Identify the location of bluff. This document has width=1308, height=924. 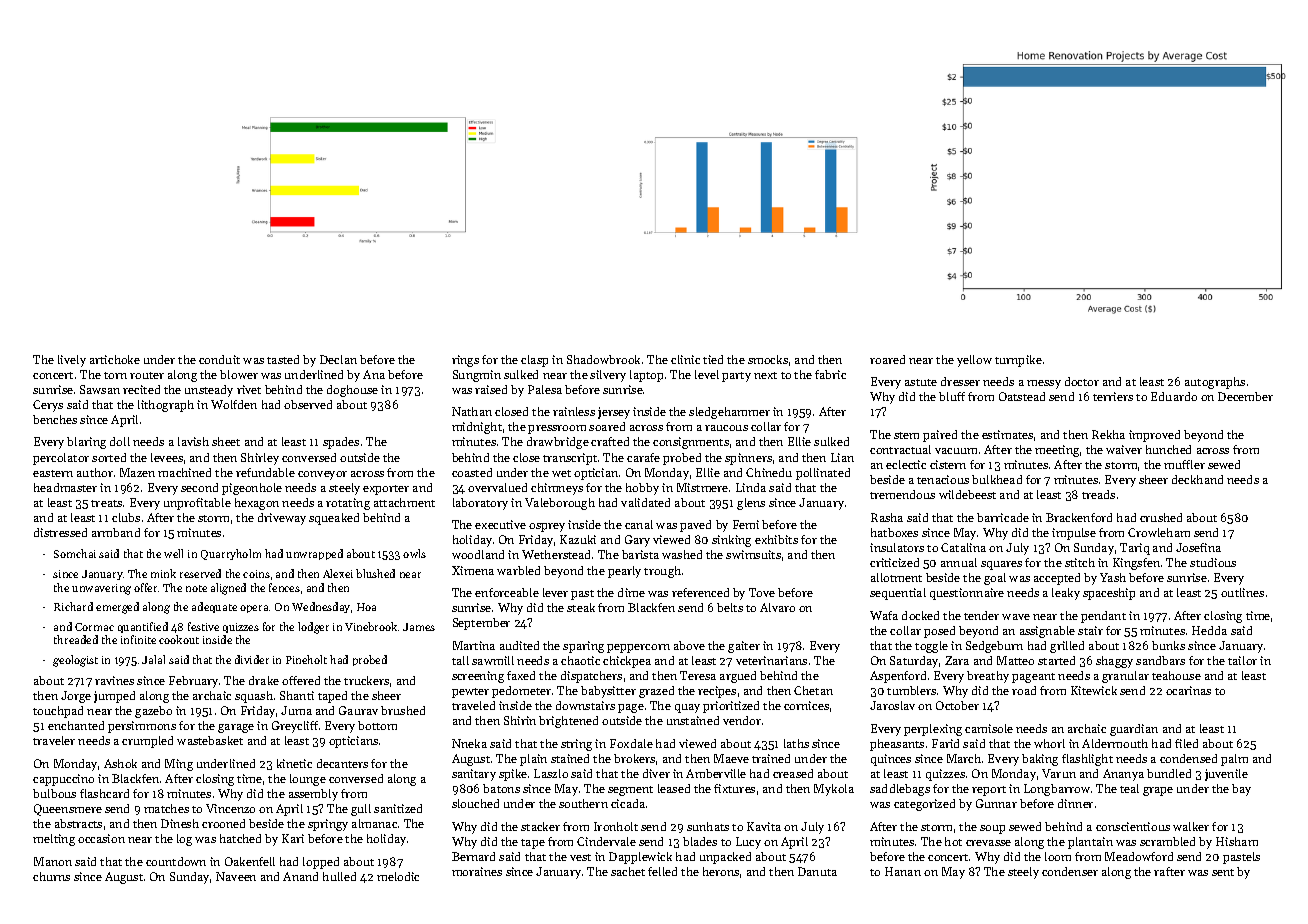
(952, 396).
